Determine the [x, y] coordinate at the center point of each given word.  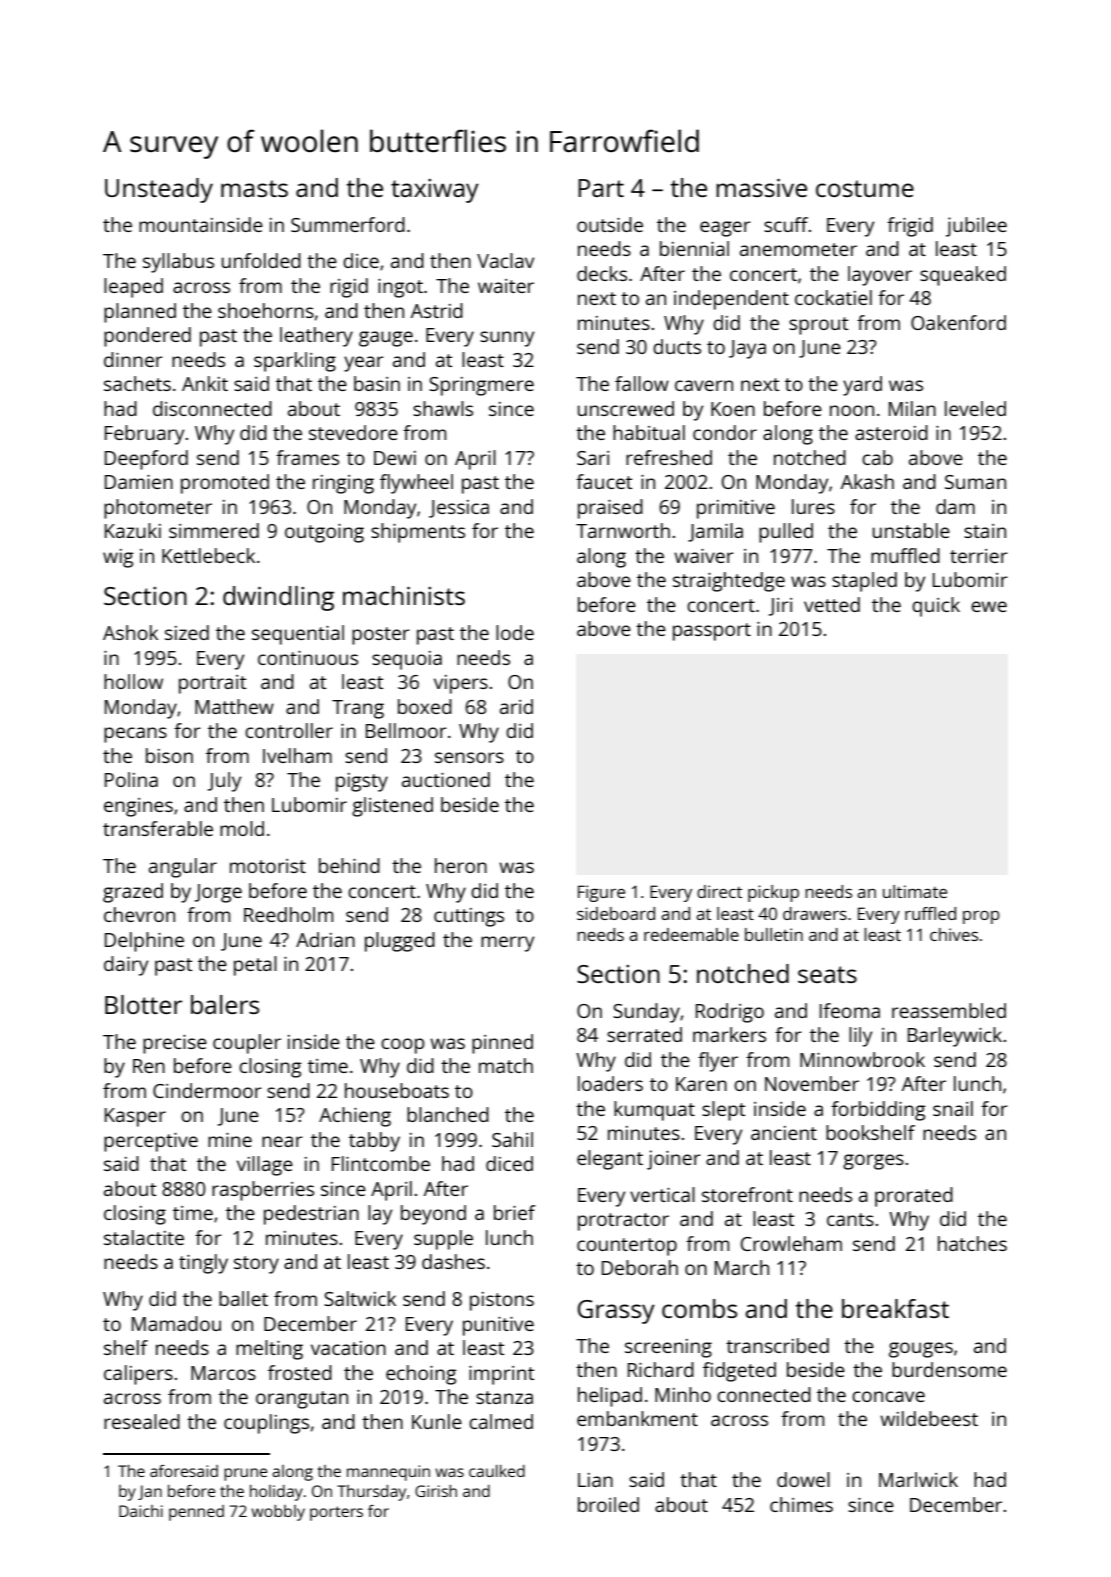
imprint [501, 1375]
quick [936, 607]
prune [245, 1474]
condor [725, 432]
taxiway [435, 191]
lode [515, 632]
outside [610, 224]
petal [255, 966]
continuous [308, 658]
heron [461, 865]
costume [865, 188]
